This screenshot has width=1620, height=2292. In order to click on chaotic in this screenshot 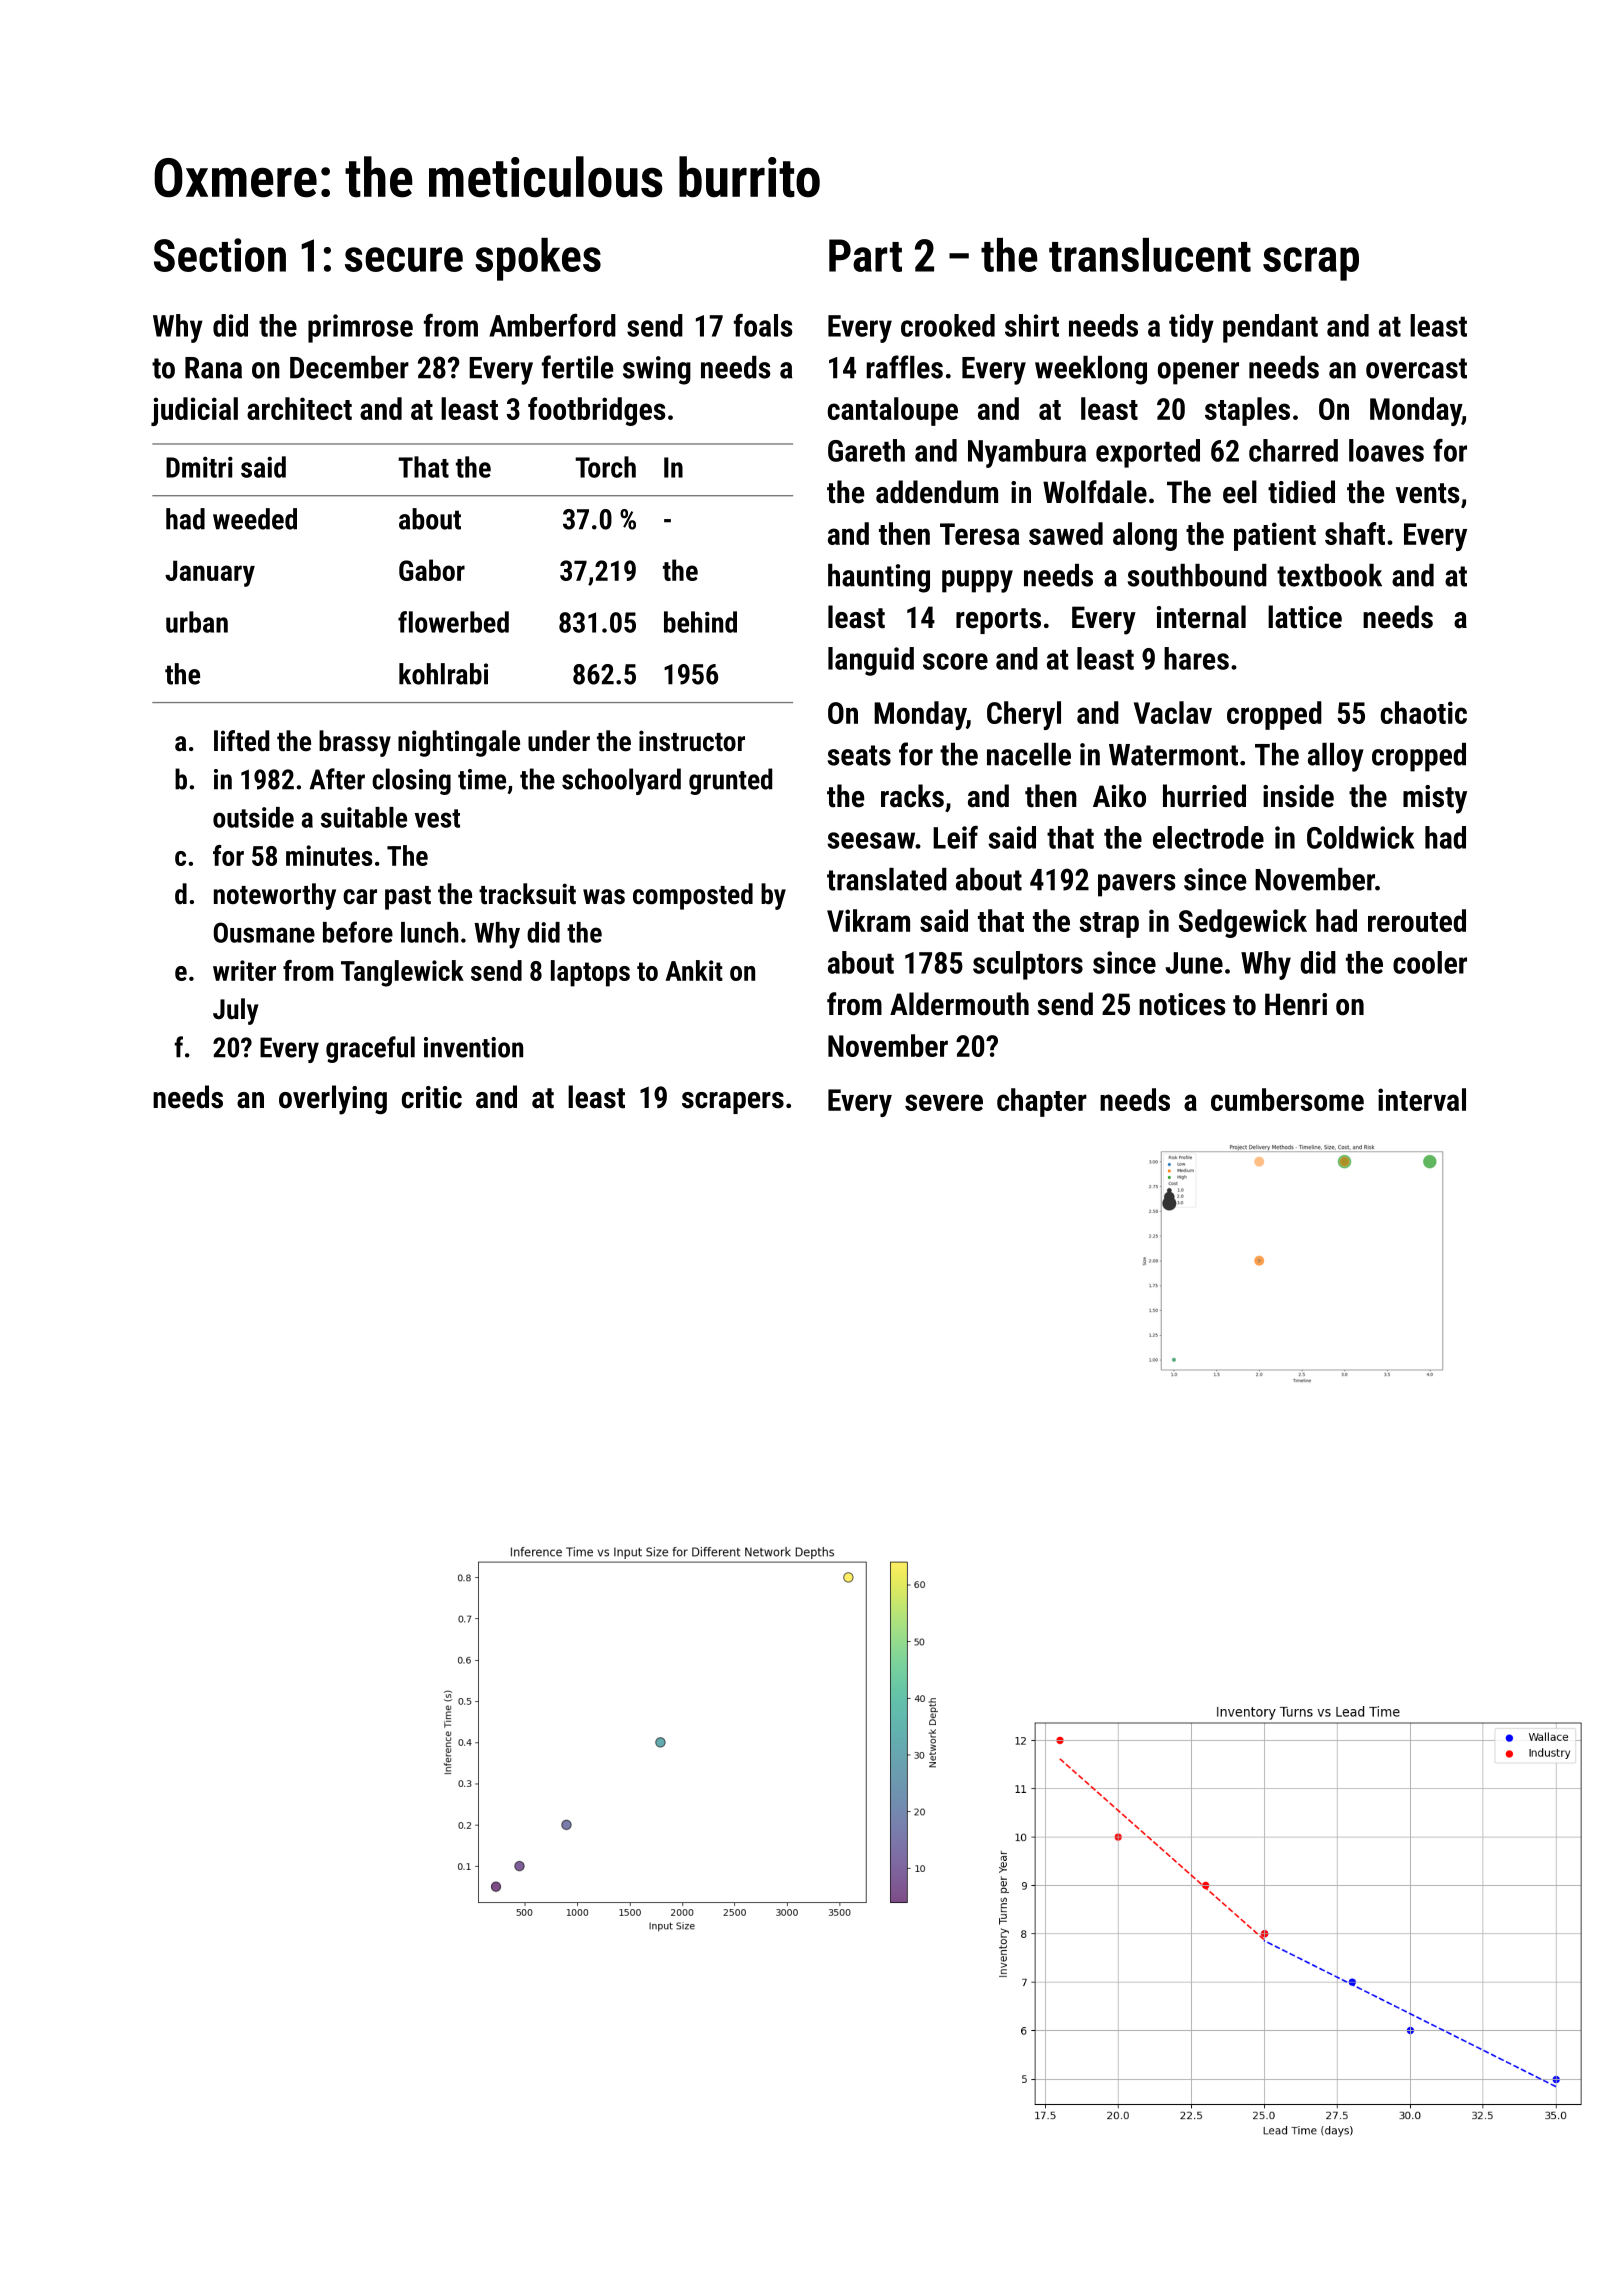, I will do `click(1424, 712)`.
